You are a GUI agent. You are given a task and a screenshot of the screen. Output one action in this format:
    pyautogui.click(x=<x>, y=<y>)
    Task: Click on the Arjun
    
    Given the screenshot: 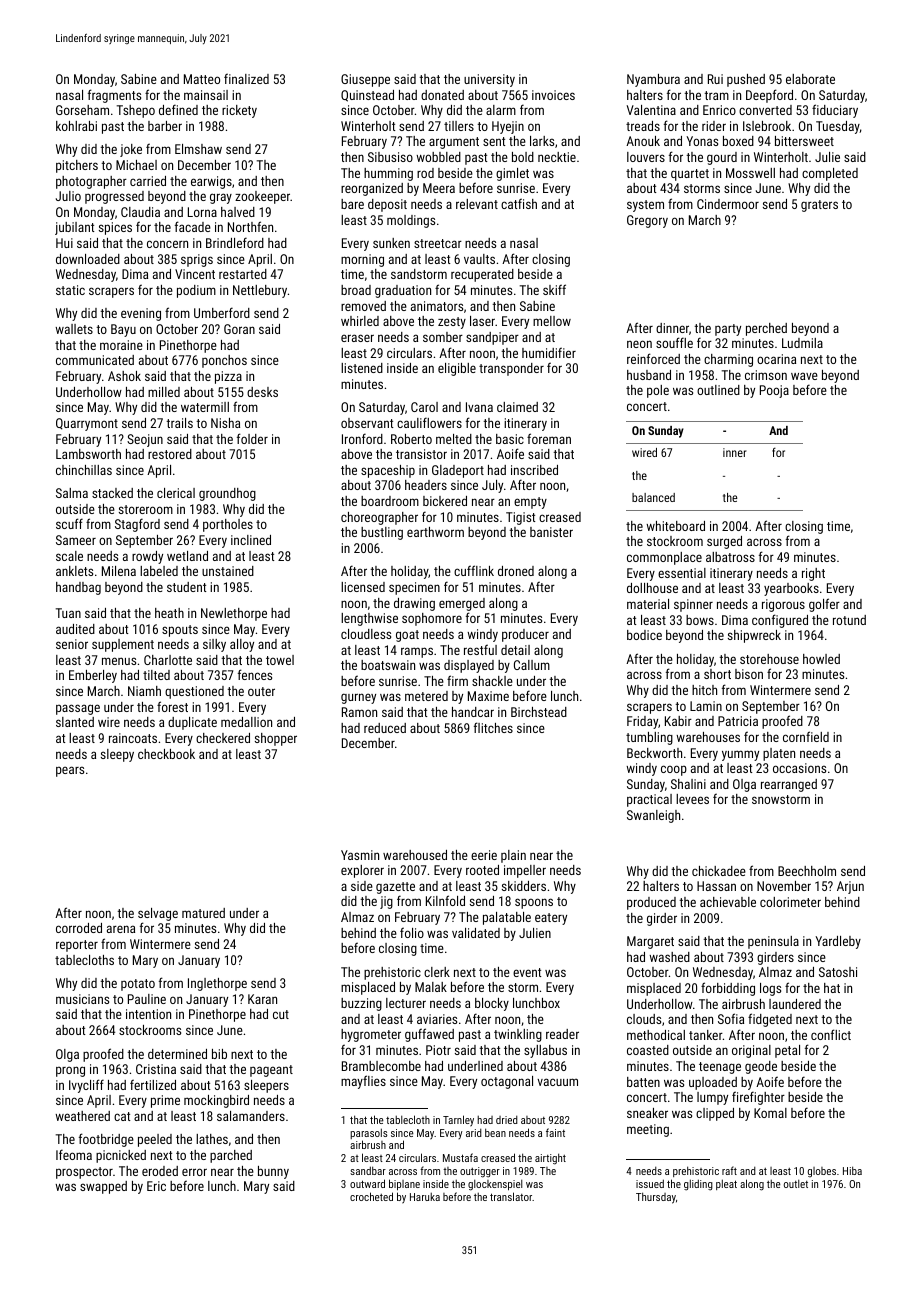 What is the action you would take?
    pyautogui.click(x=850, y=887)
